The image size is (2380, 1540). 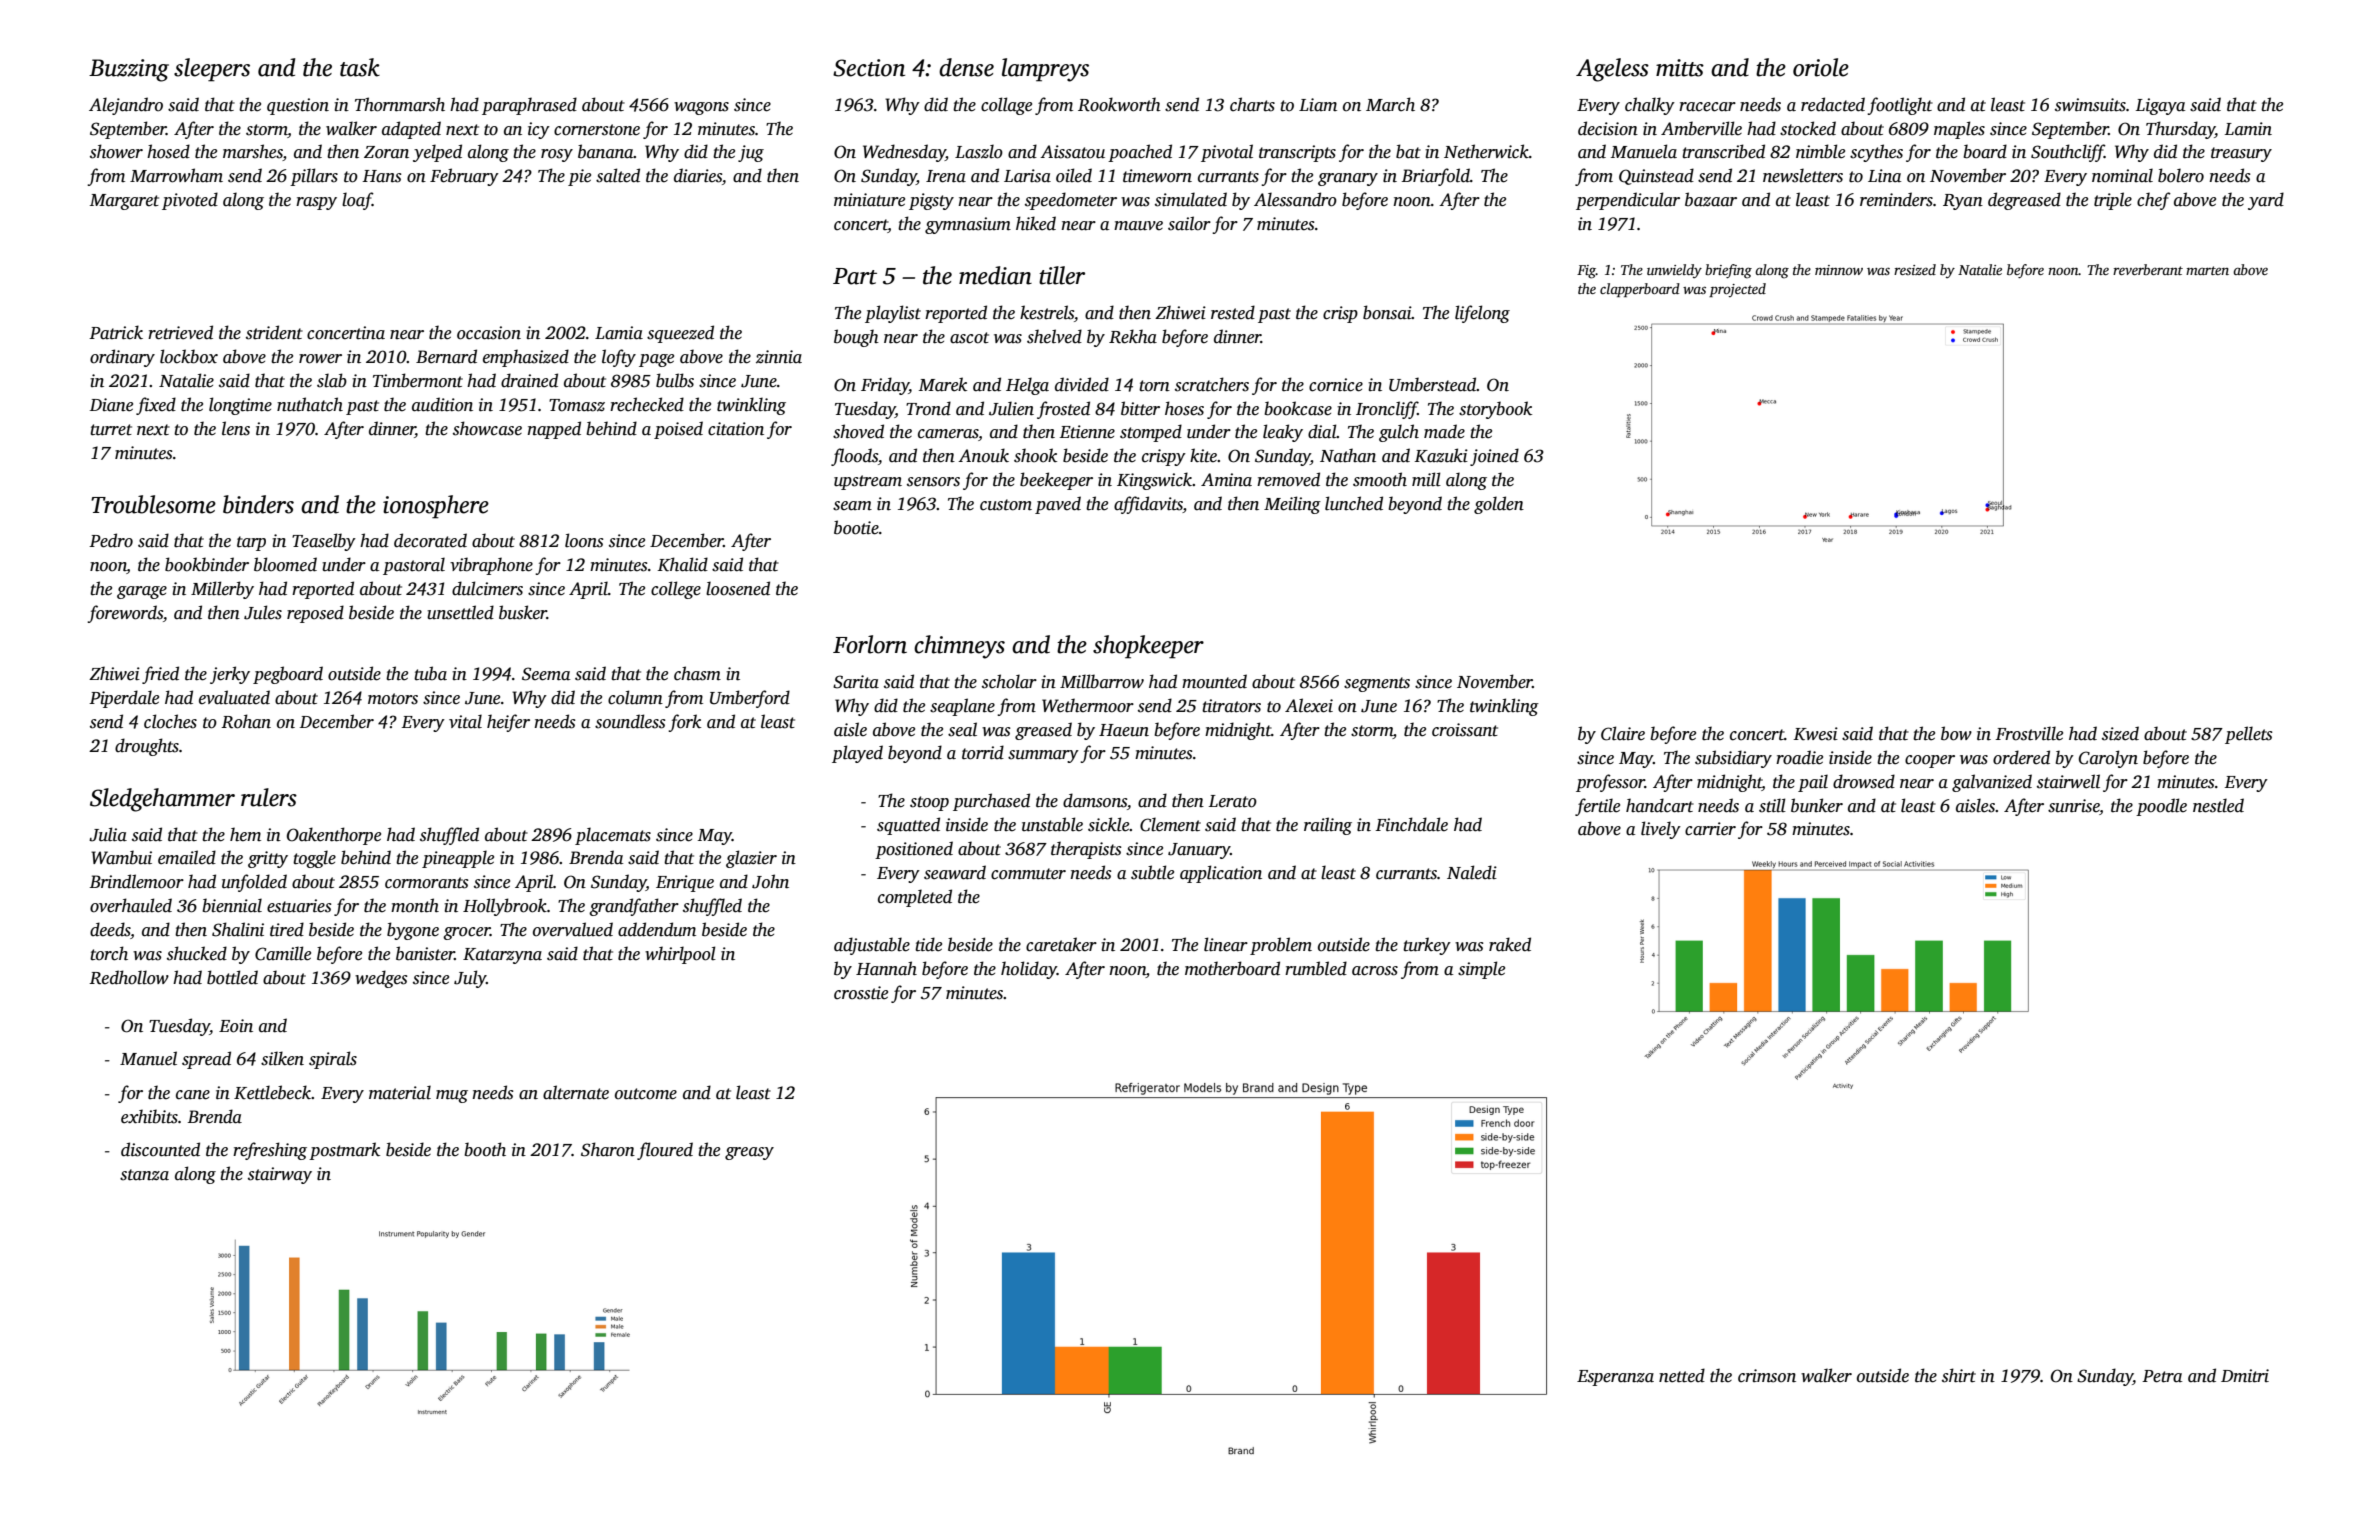 What do you see at coordinates (1959, 1375) in the image?
I see `shirt` at bounding box center [1959, 1375].
